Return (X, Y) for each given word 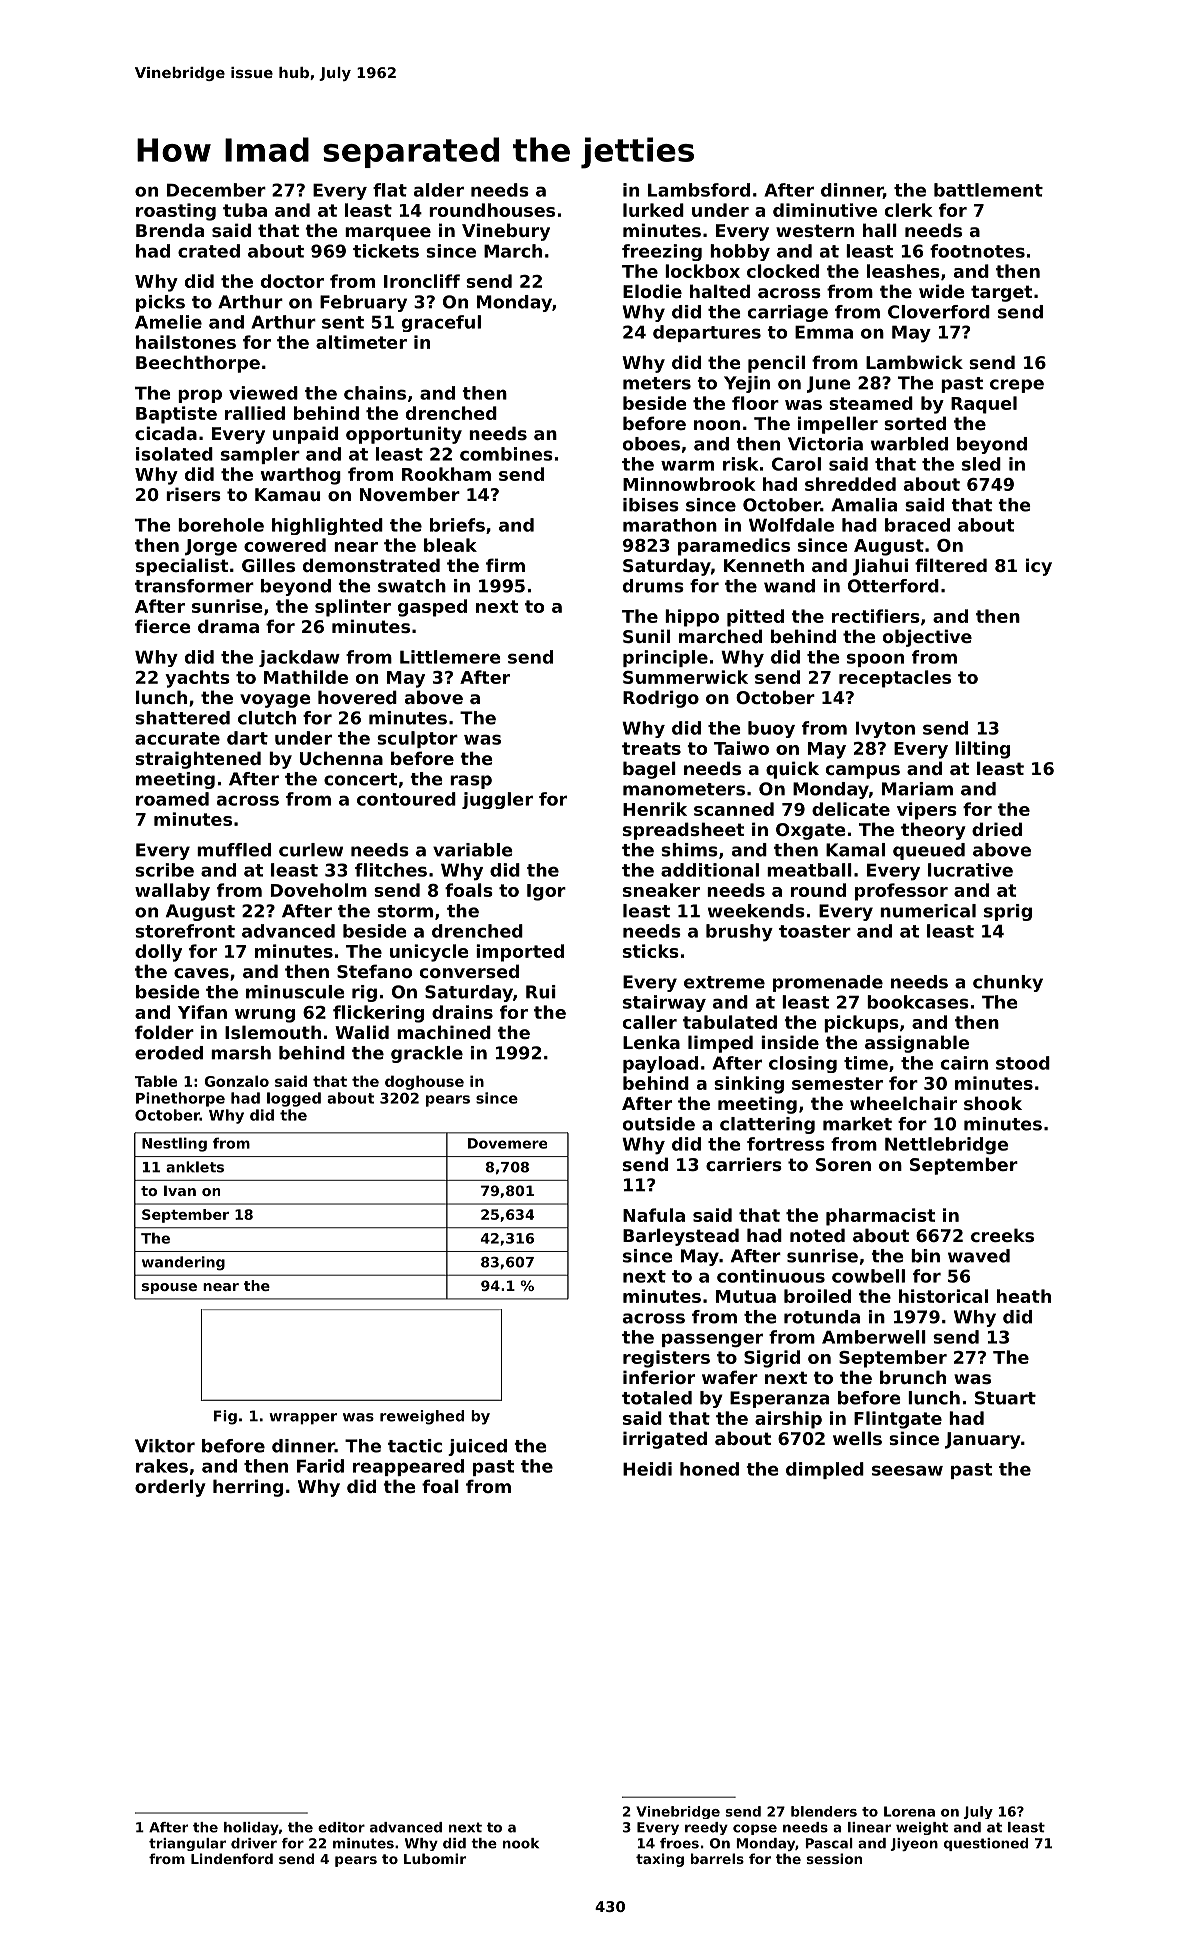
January (983, 1440)
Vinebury (506, 232)
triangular (187, 1844)
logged (294, 1099)
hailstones (186, 342)
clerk (909, 210)
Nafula (654, 1215)
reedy (706, 1828)
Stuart (1005, 1398)
